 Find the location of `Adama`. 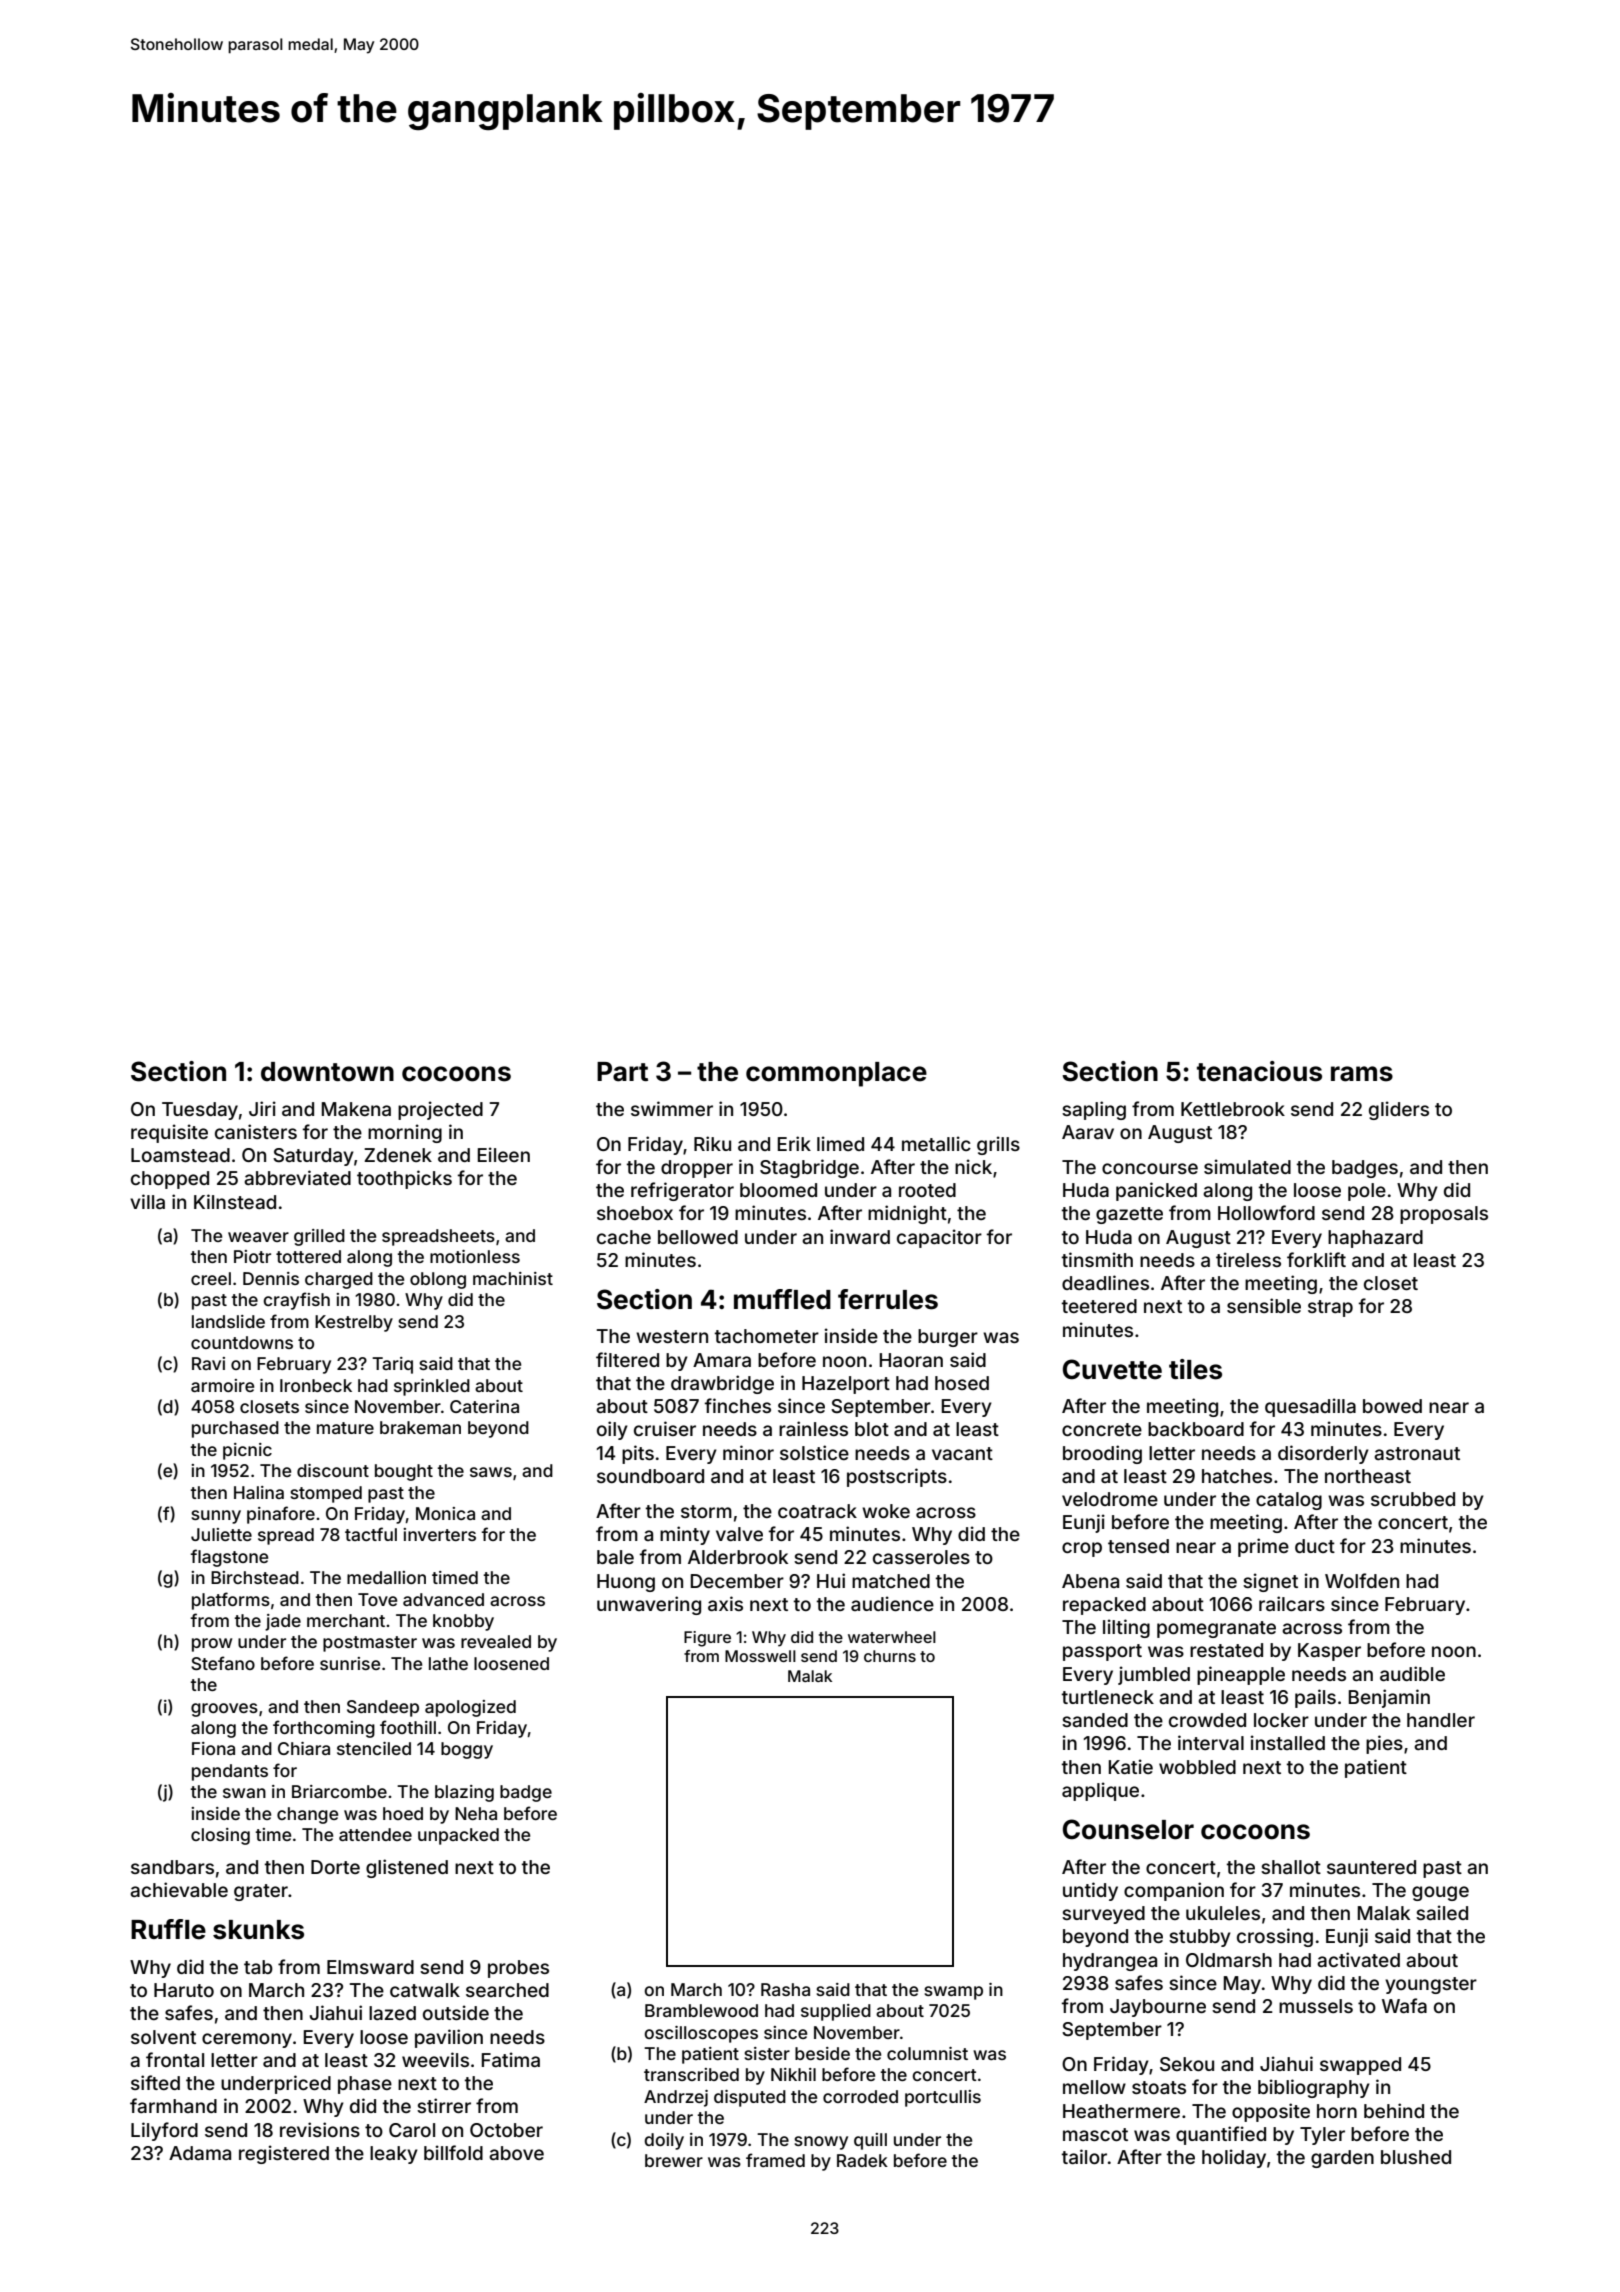

Adama is located at coordinates (200, 2153).
